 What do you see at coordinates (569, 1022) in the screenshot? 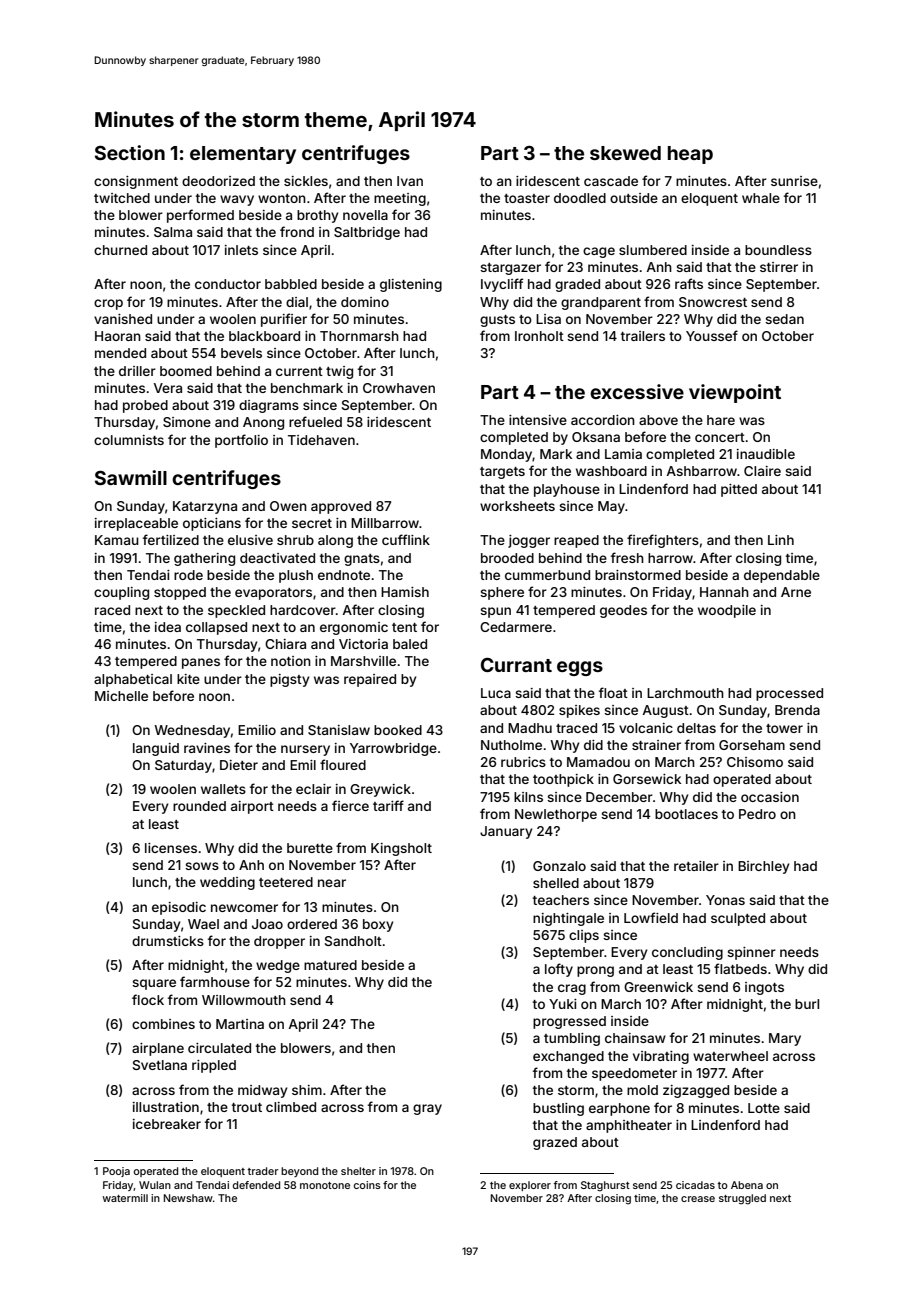
I see `progressed` at bounding box center [569, 1022].
